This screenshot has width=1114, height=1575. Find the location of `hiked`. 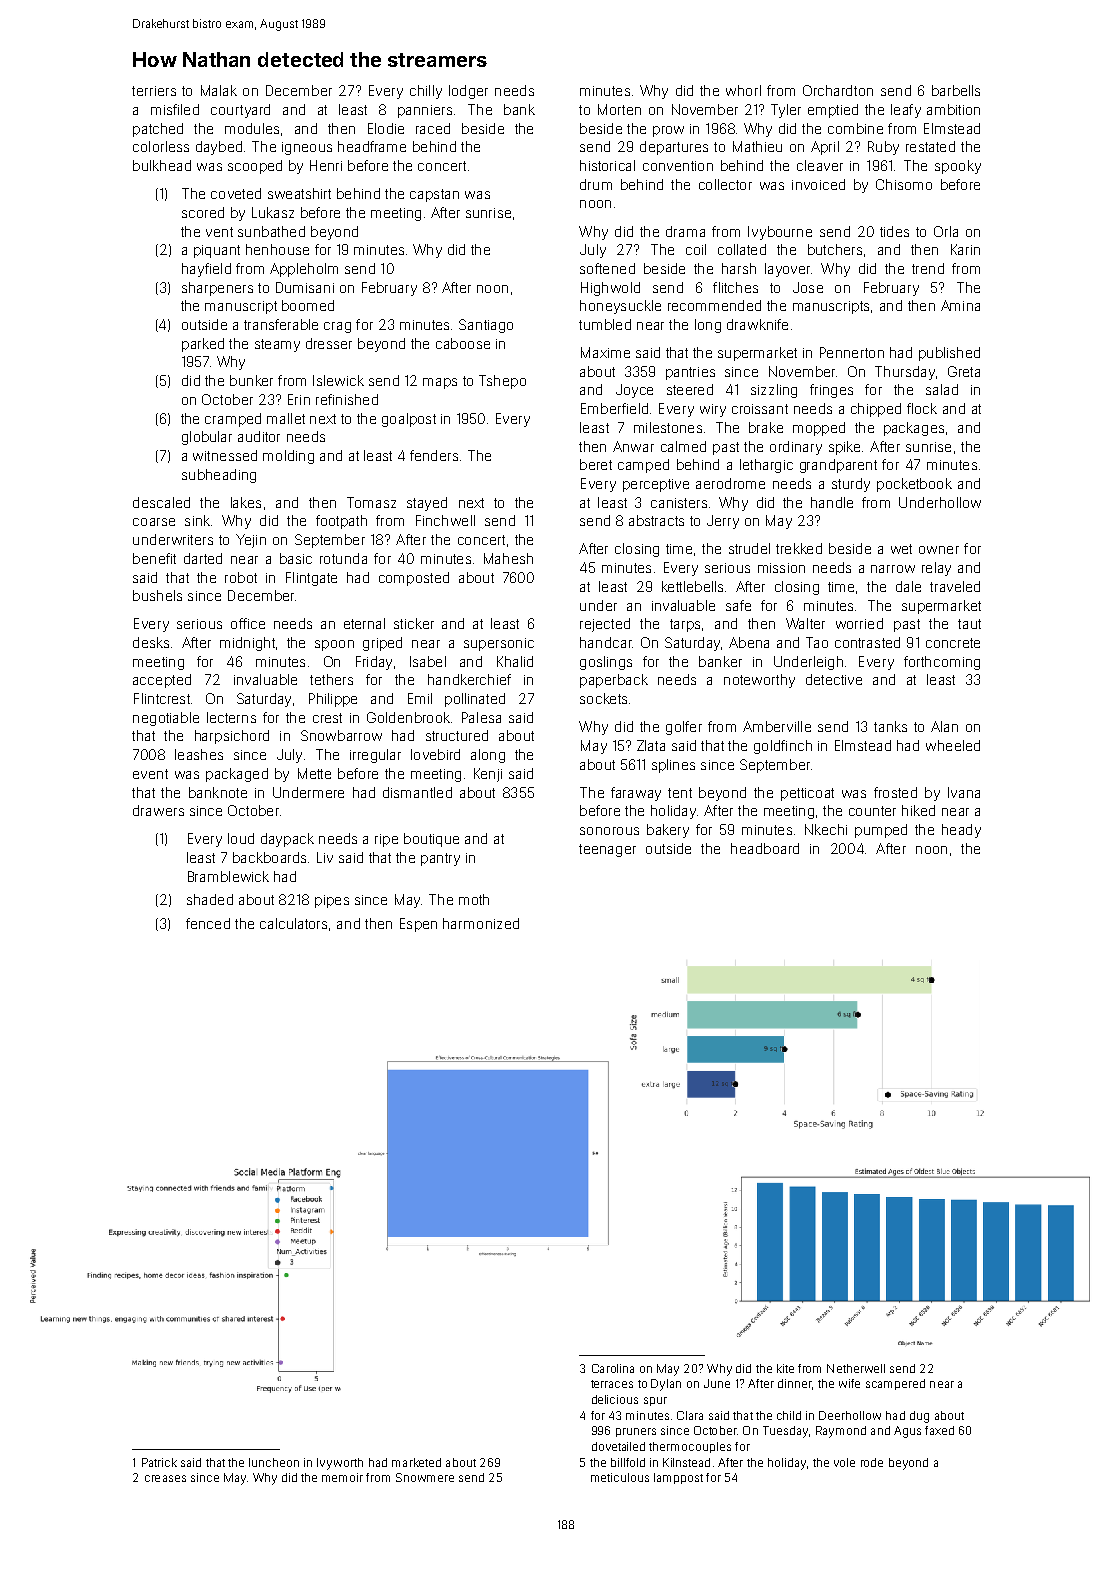

hiked is located at coordinates (918, 810).
